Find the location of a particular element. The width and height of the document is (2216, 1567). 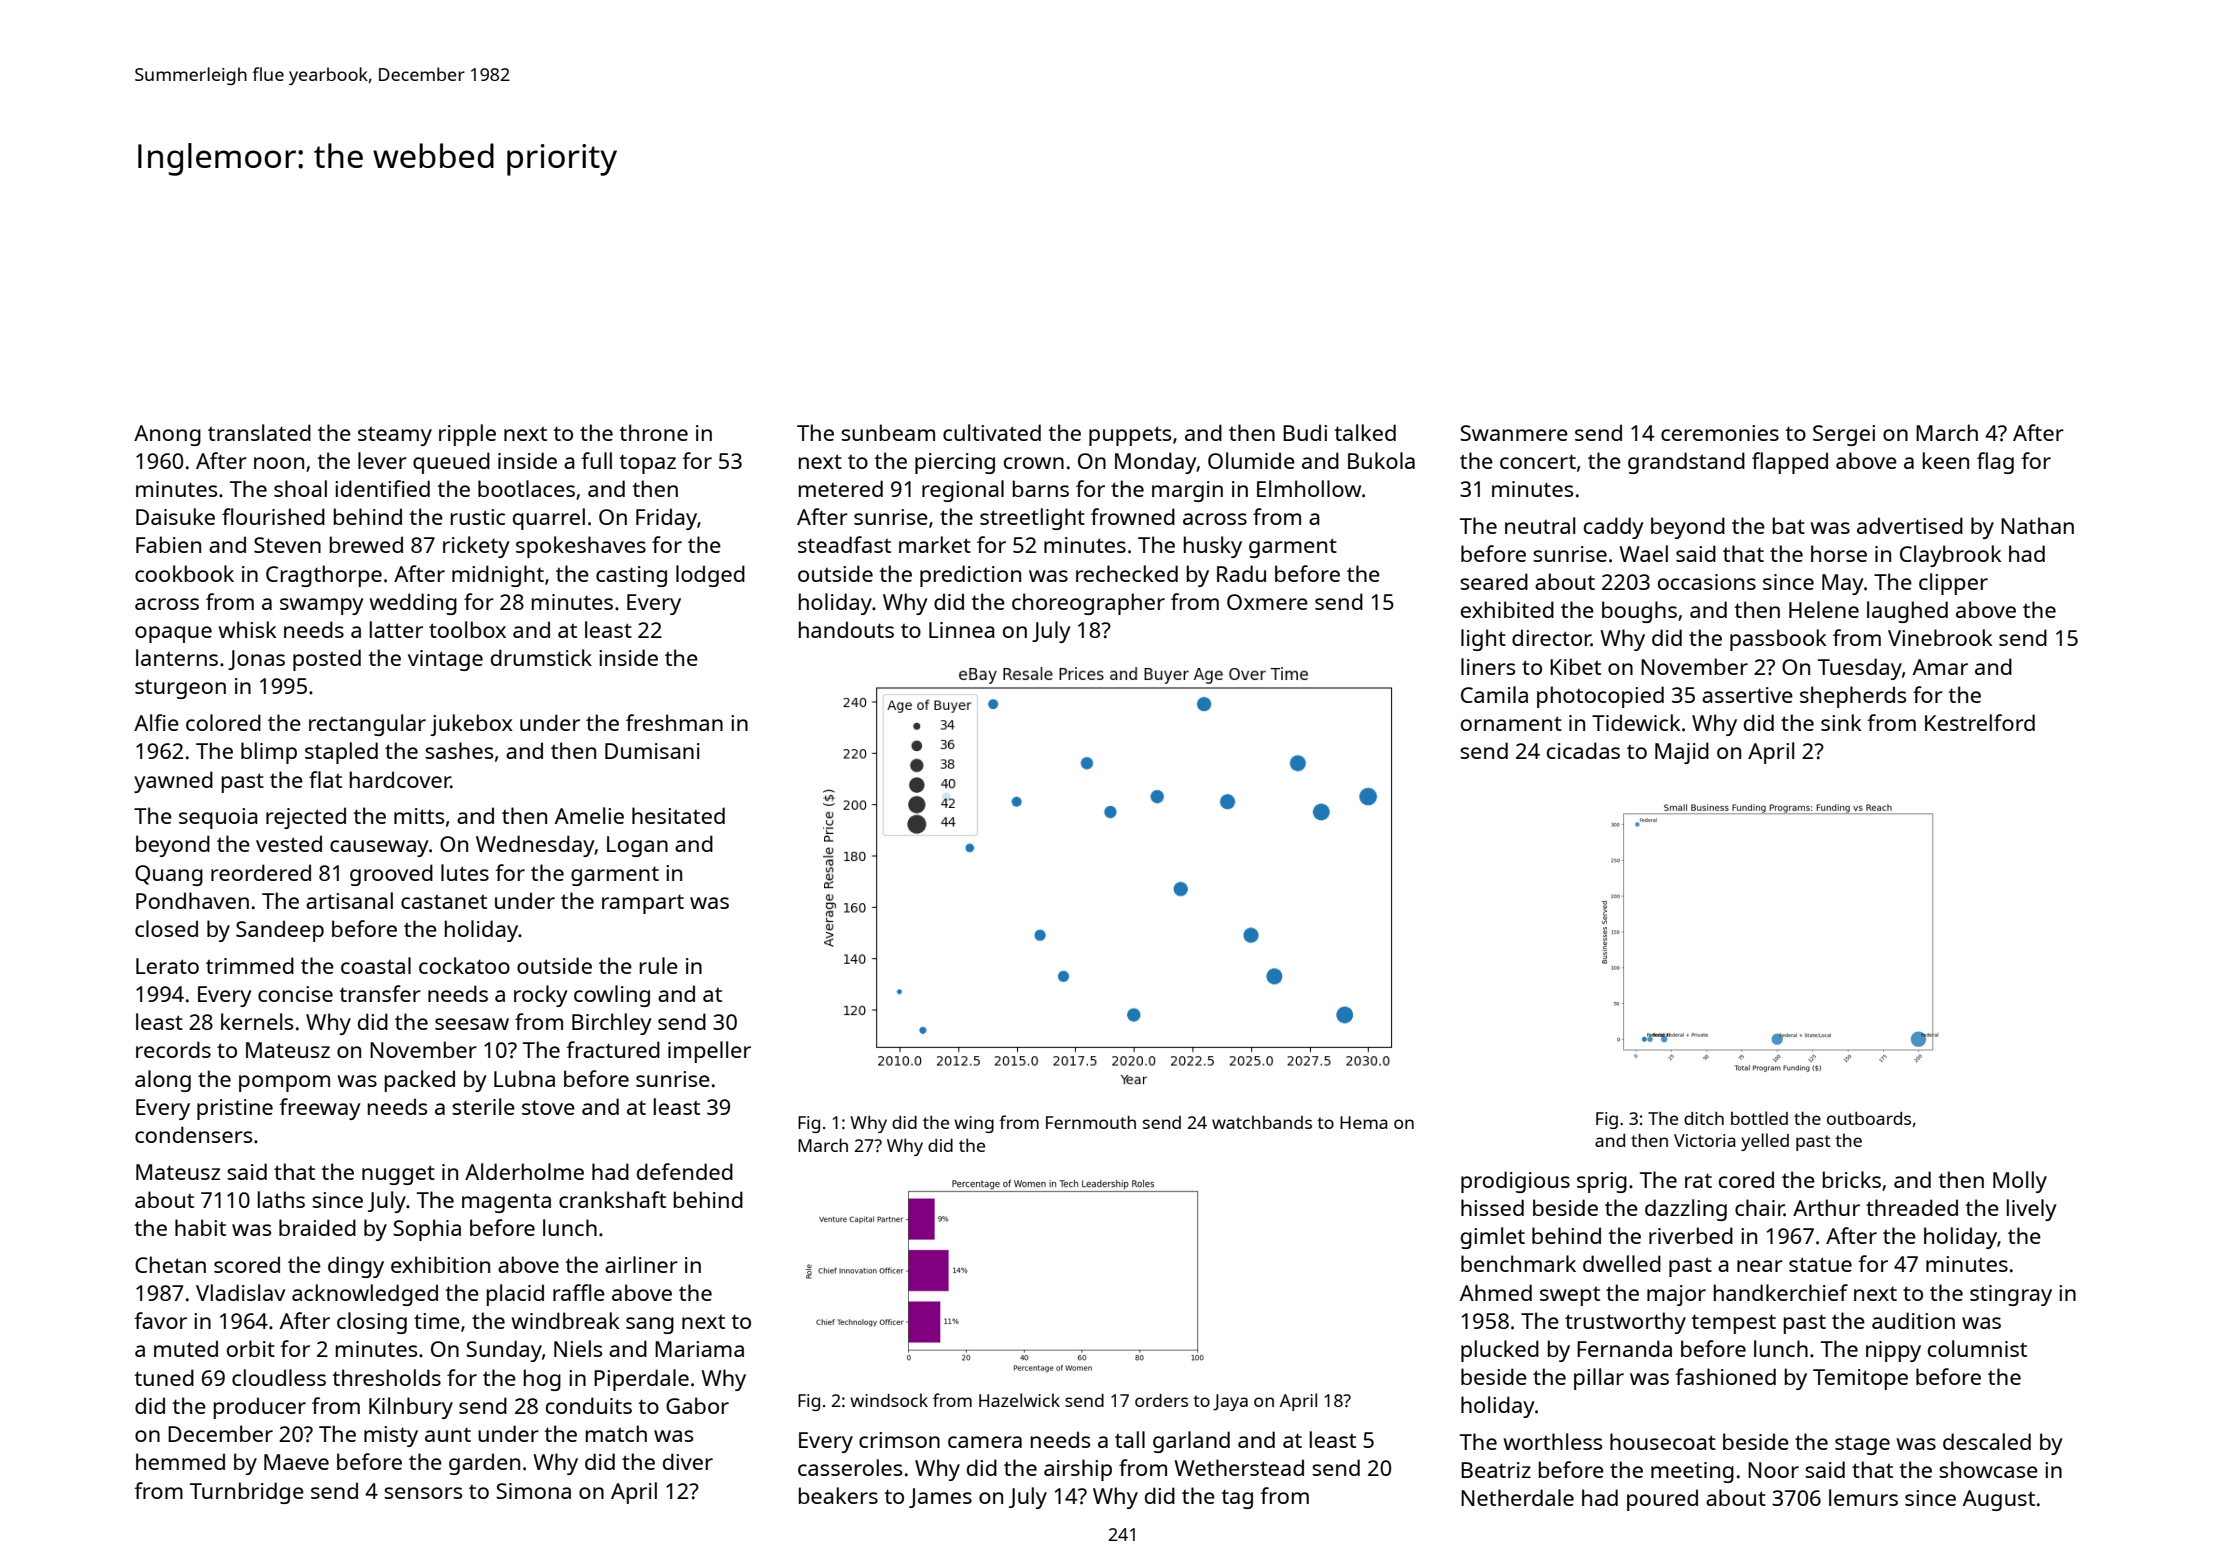

Netherdale is located at coordinates (1517, 1497).
